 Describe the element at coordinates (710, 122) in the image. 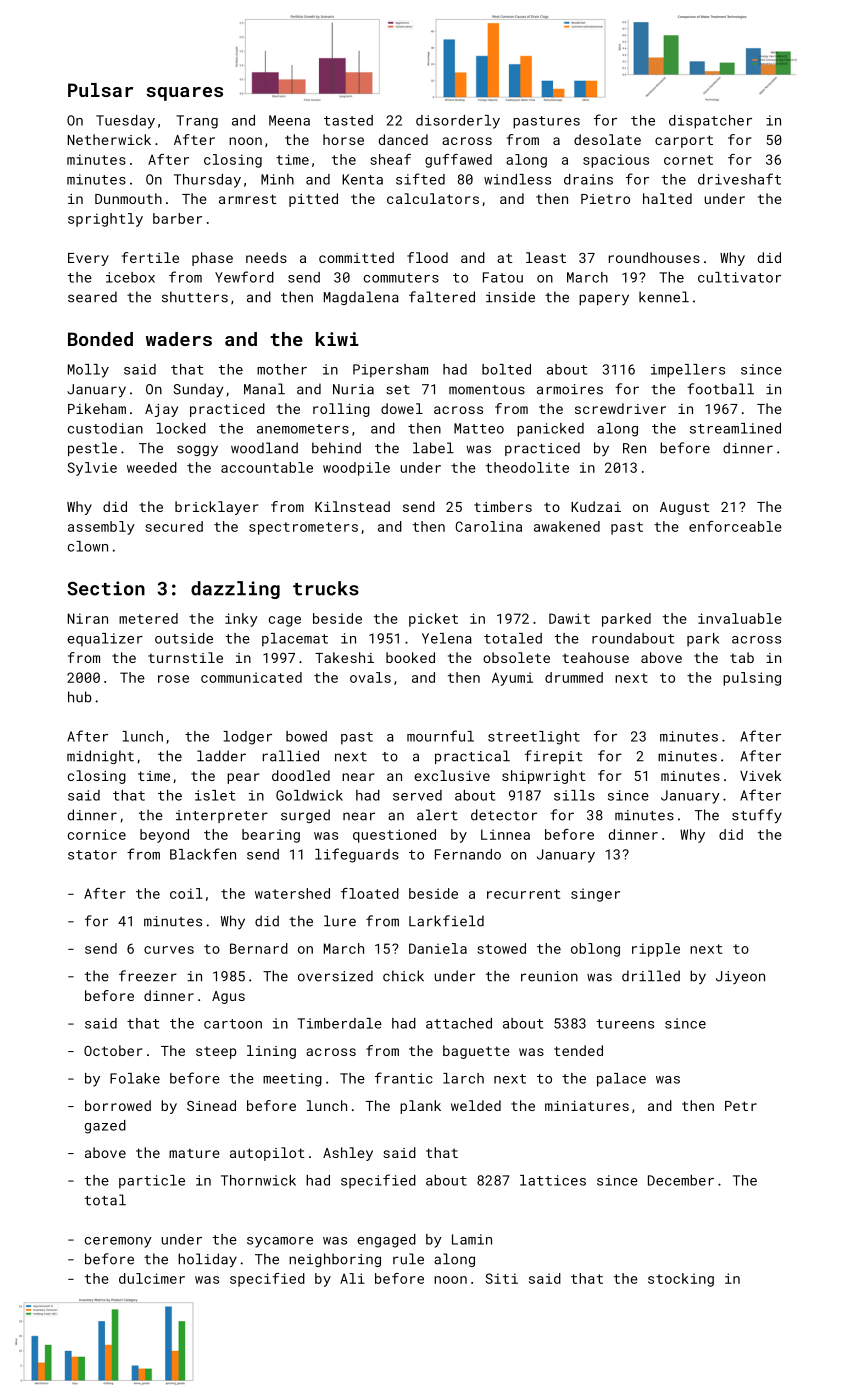

I see `dispatcher` at that location.
